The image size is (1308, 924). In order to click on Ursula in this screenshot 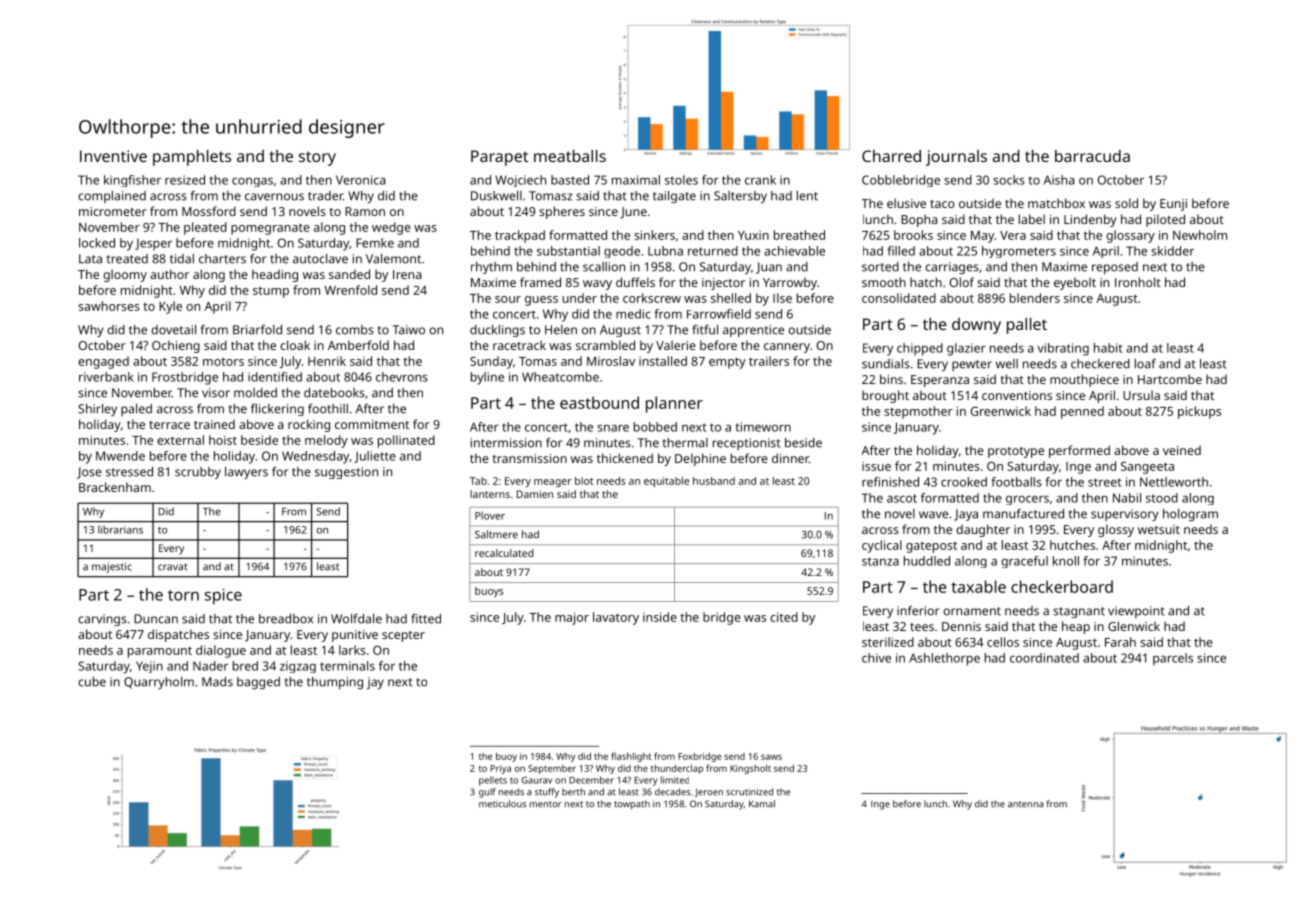, I will do `click(1141, 395)`.
